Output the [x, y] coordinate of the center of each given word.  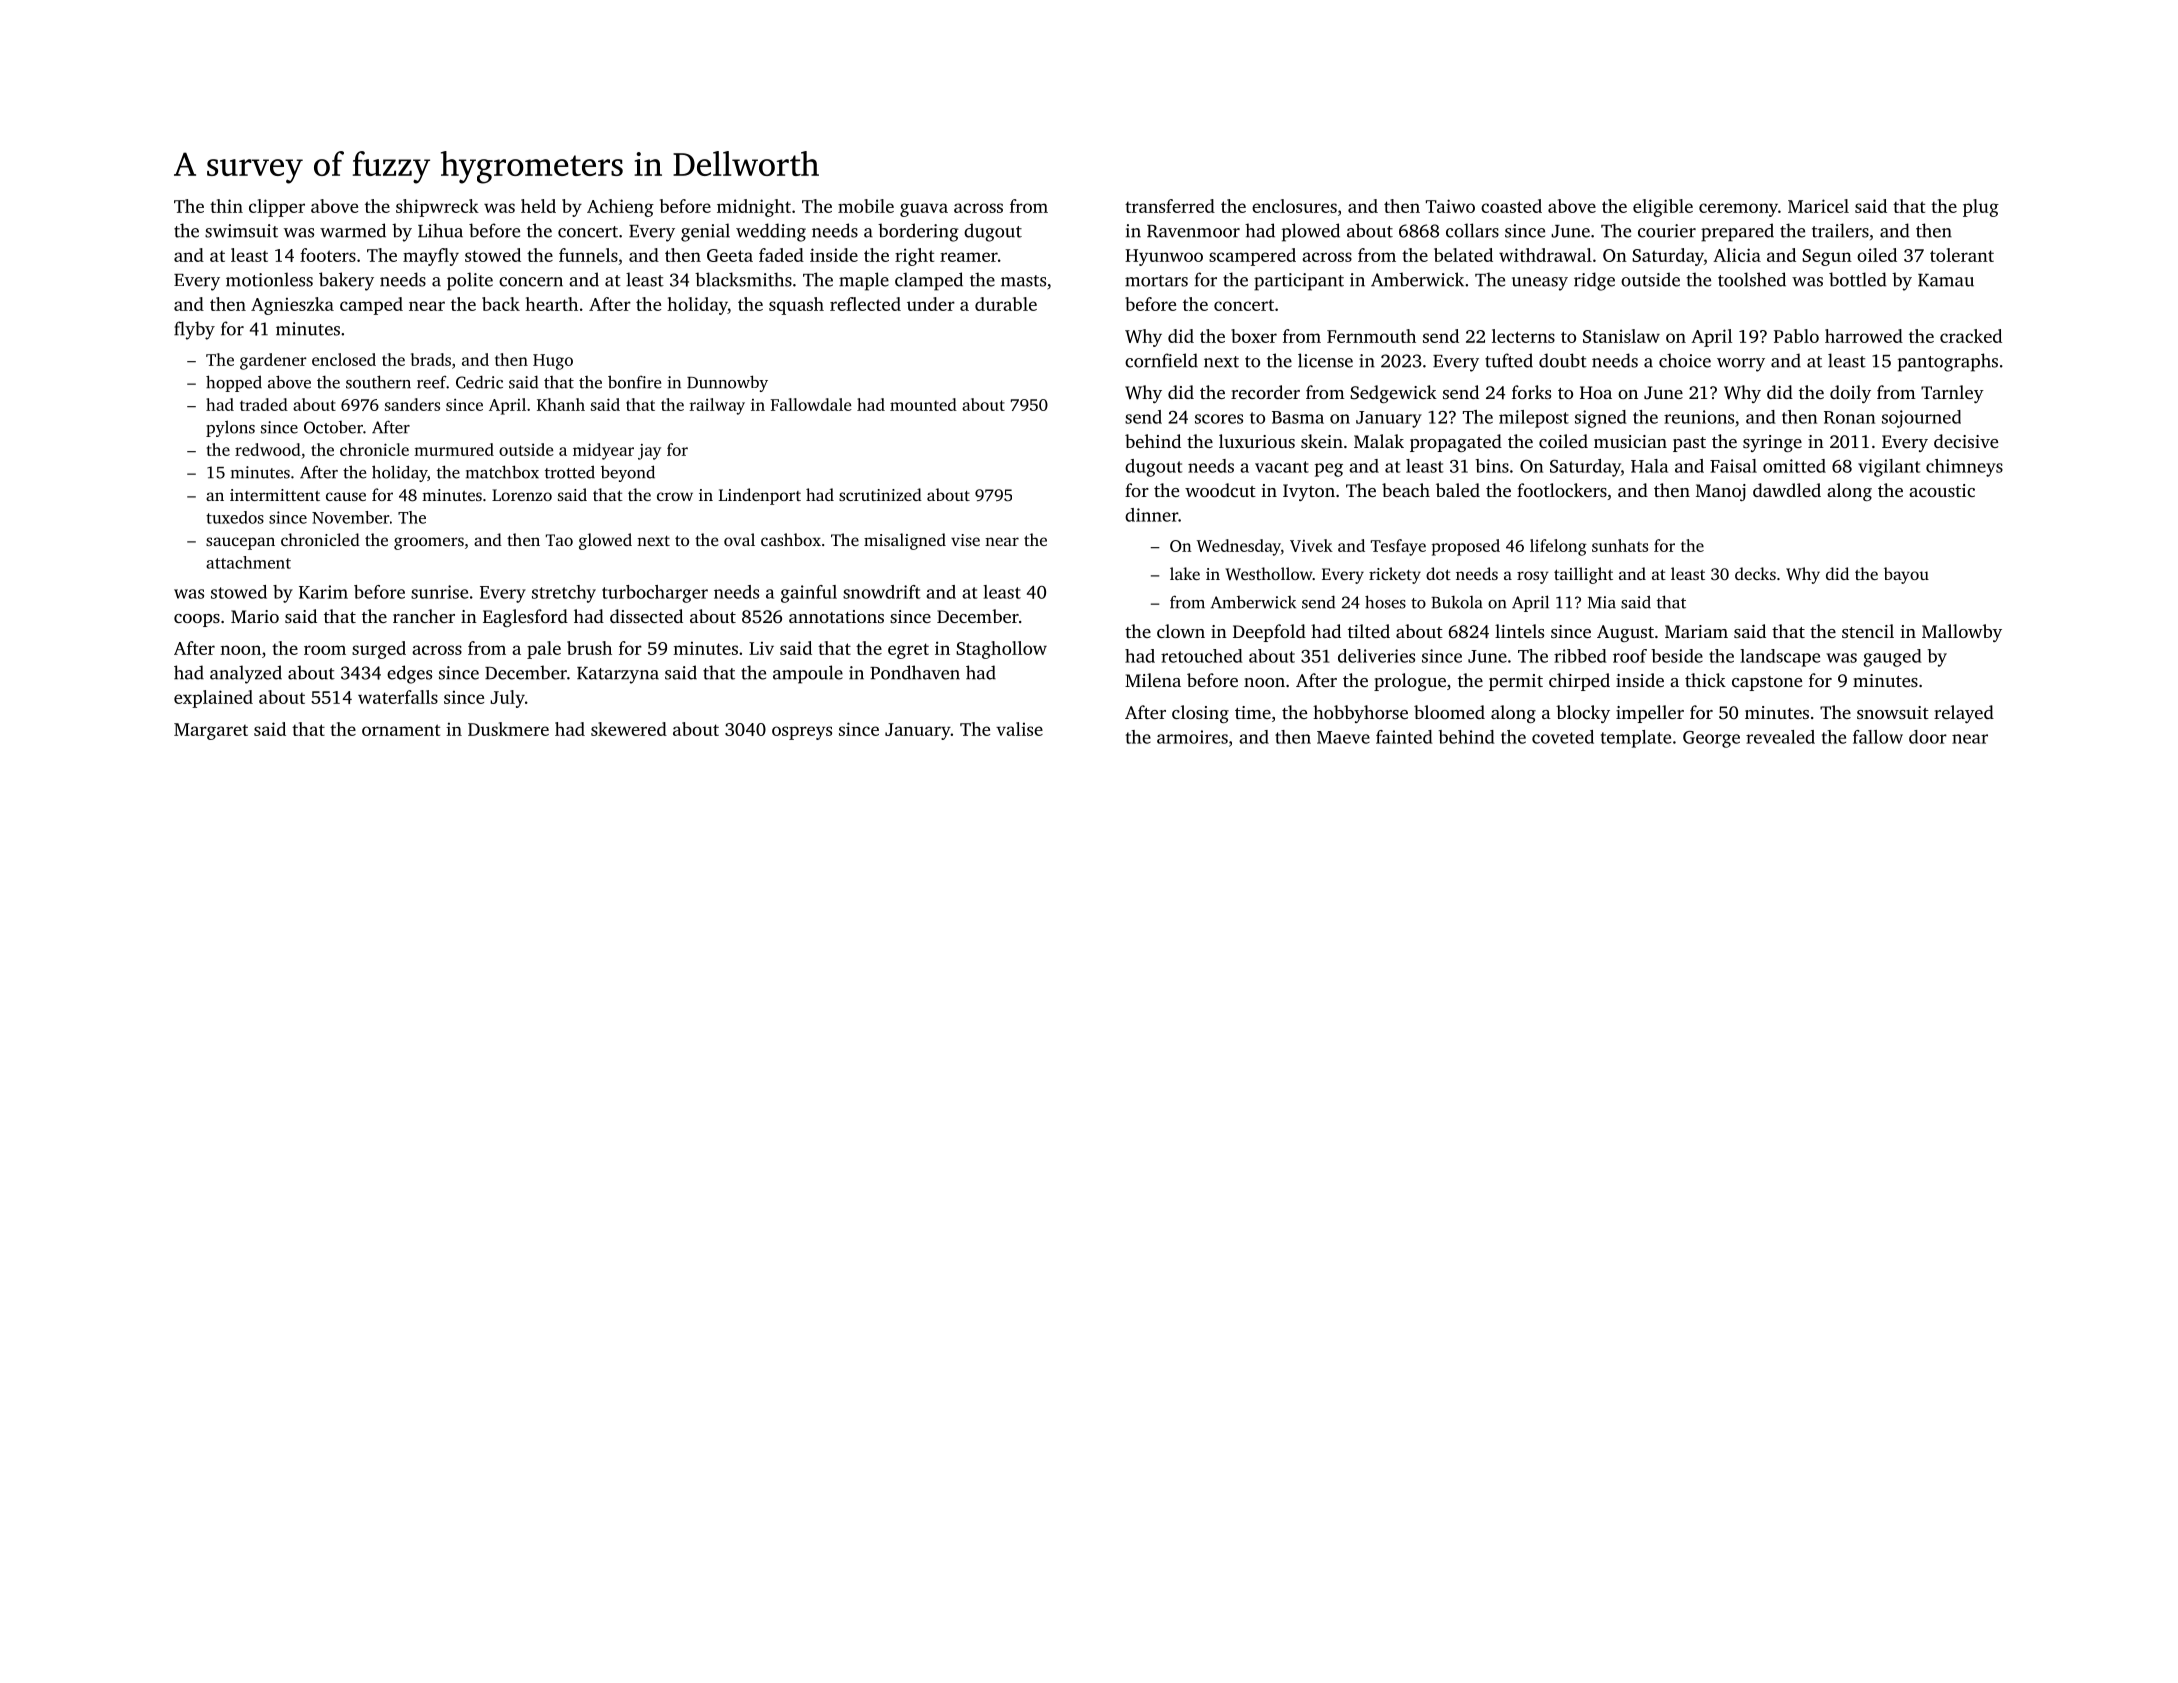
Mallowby [1962, 633]
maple [864, 281]
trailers [1840, 230]
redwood [268, 449]
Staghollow [1001, 650]
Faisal [1733, 466]
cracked [1971, 336]
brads [431, 359]
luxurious [1257, 441]
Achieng [620, 208]
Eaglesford [525, 618]
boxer [1254, 336]
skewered [629, 729]
